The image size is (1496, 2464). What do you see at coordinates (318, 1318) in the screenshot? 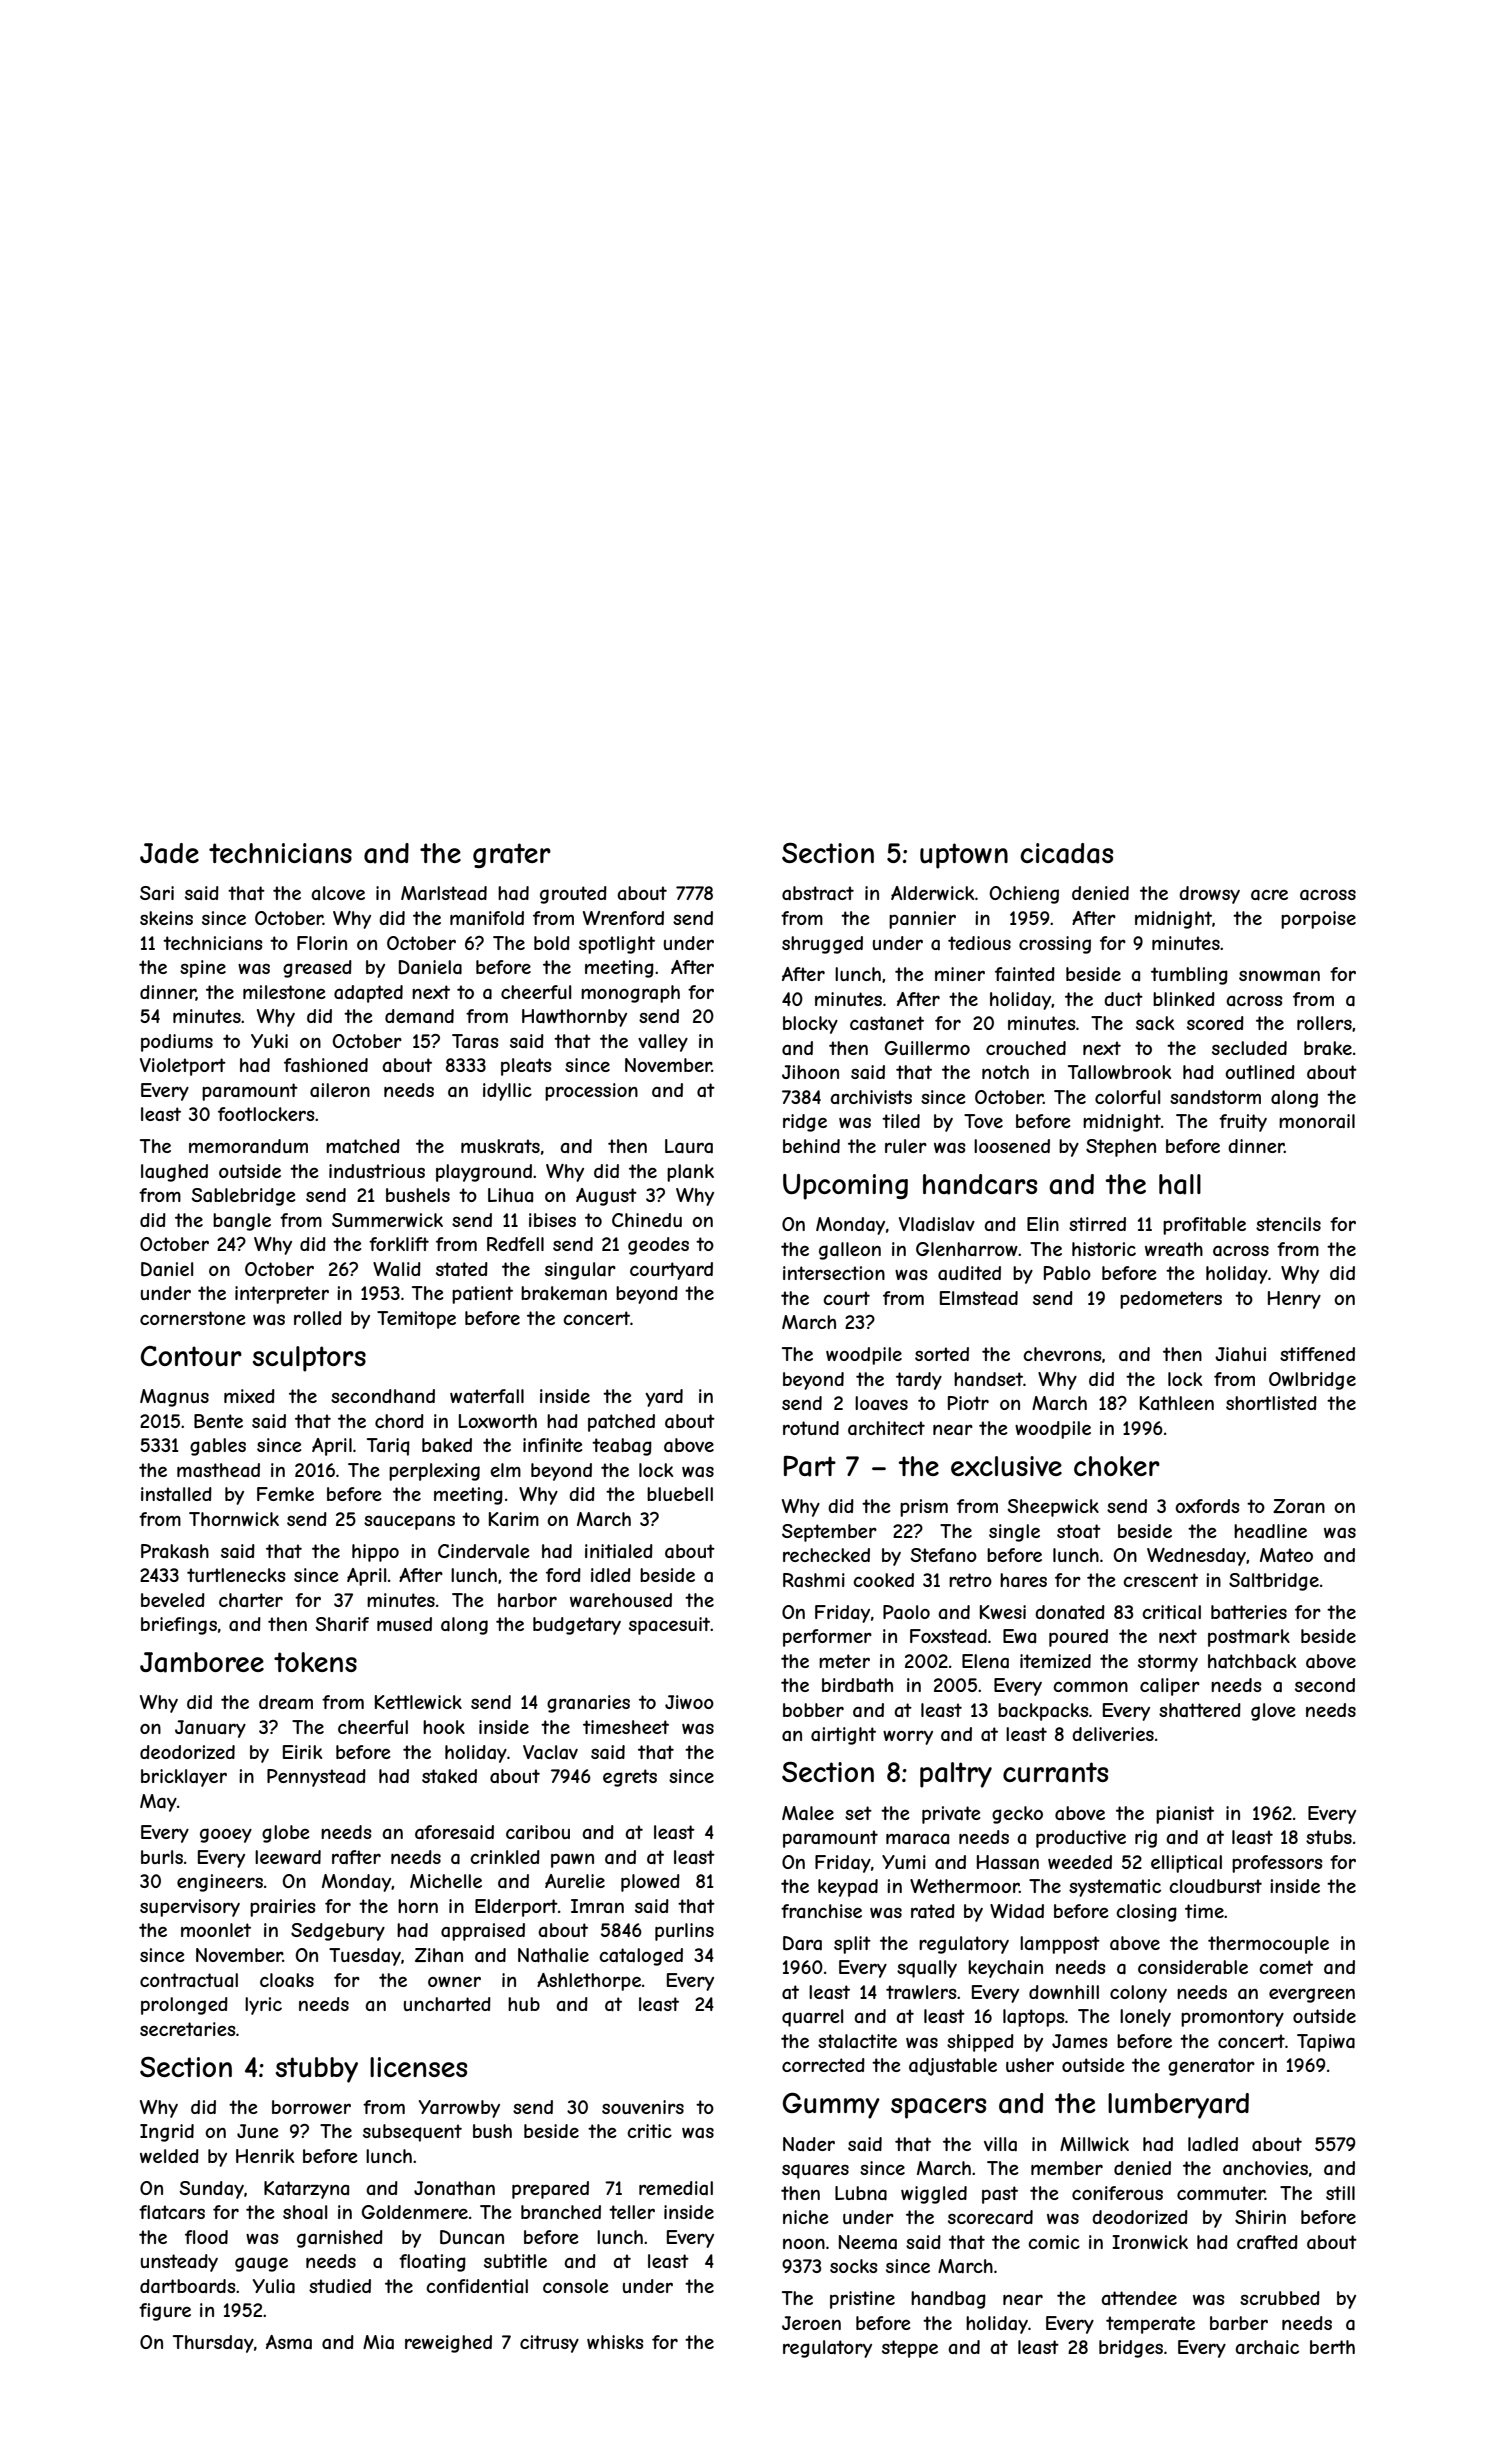
I see `rolled` at bounding box center [318, 1318].
